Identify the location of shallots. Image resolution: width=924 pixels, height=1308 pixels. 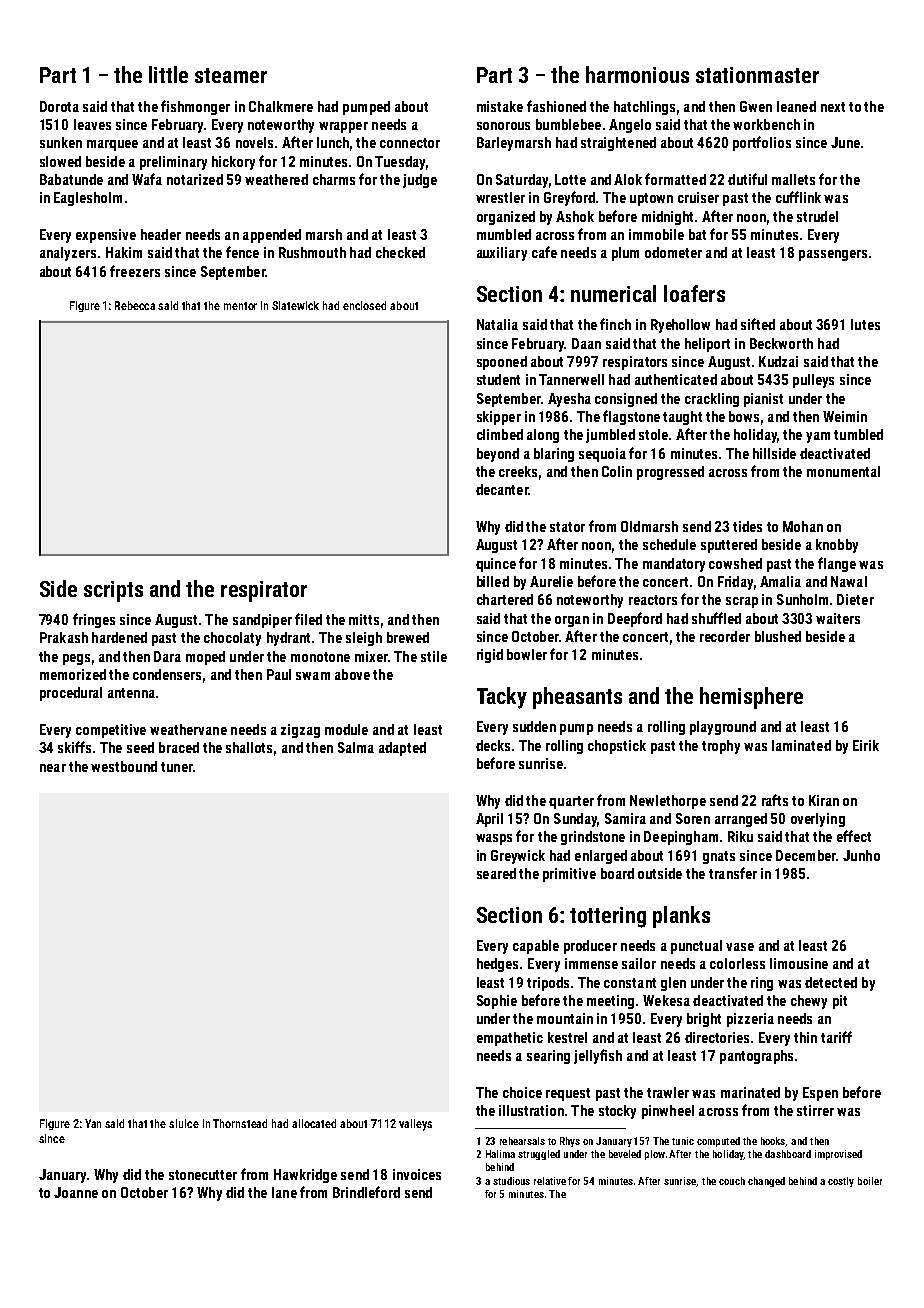
(249, 747).
